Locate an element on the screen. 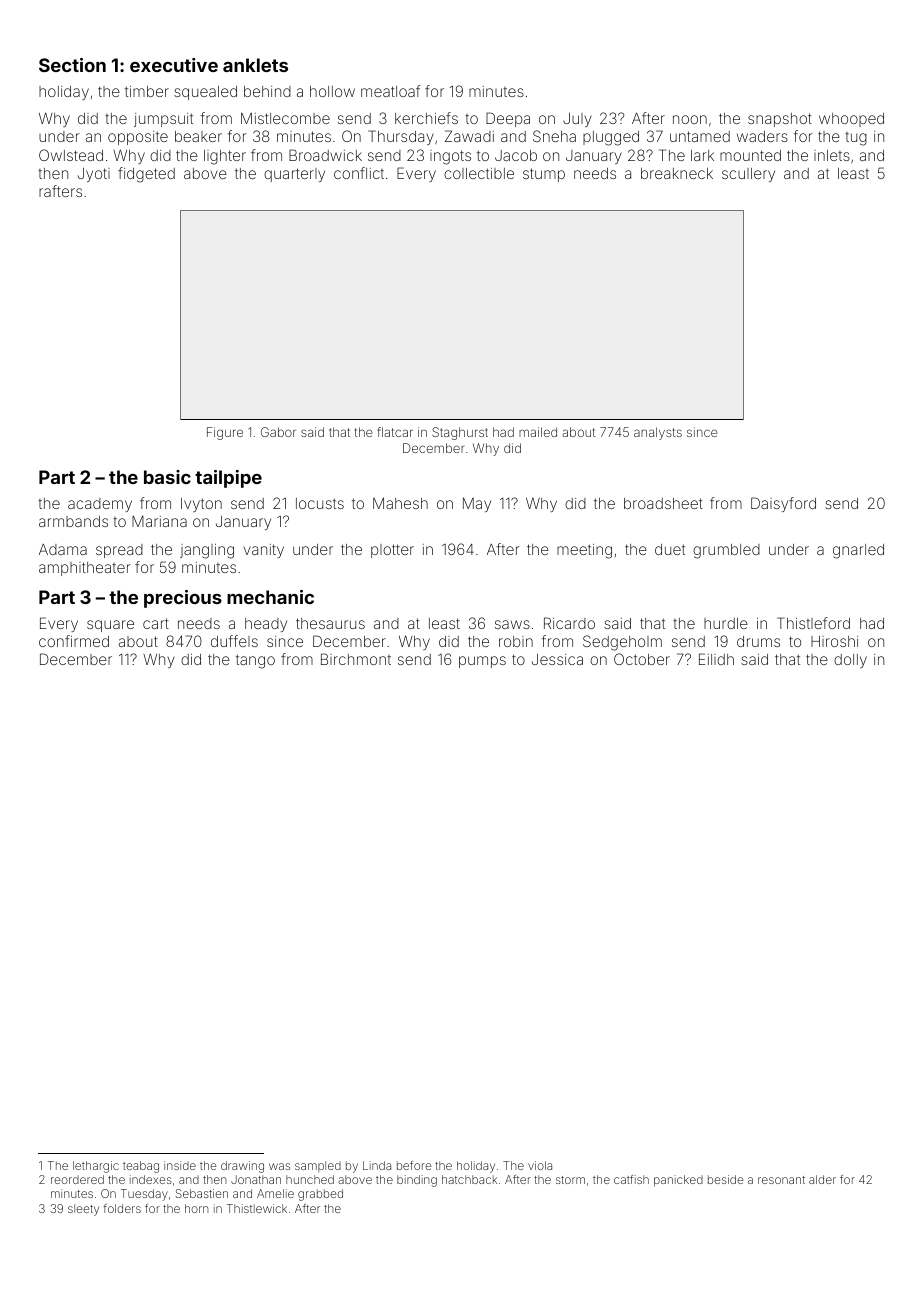  Eilidh is located at coordinates (716, 659).
